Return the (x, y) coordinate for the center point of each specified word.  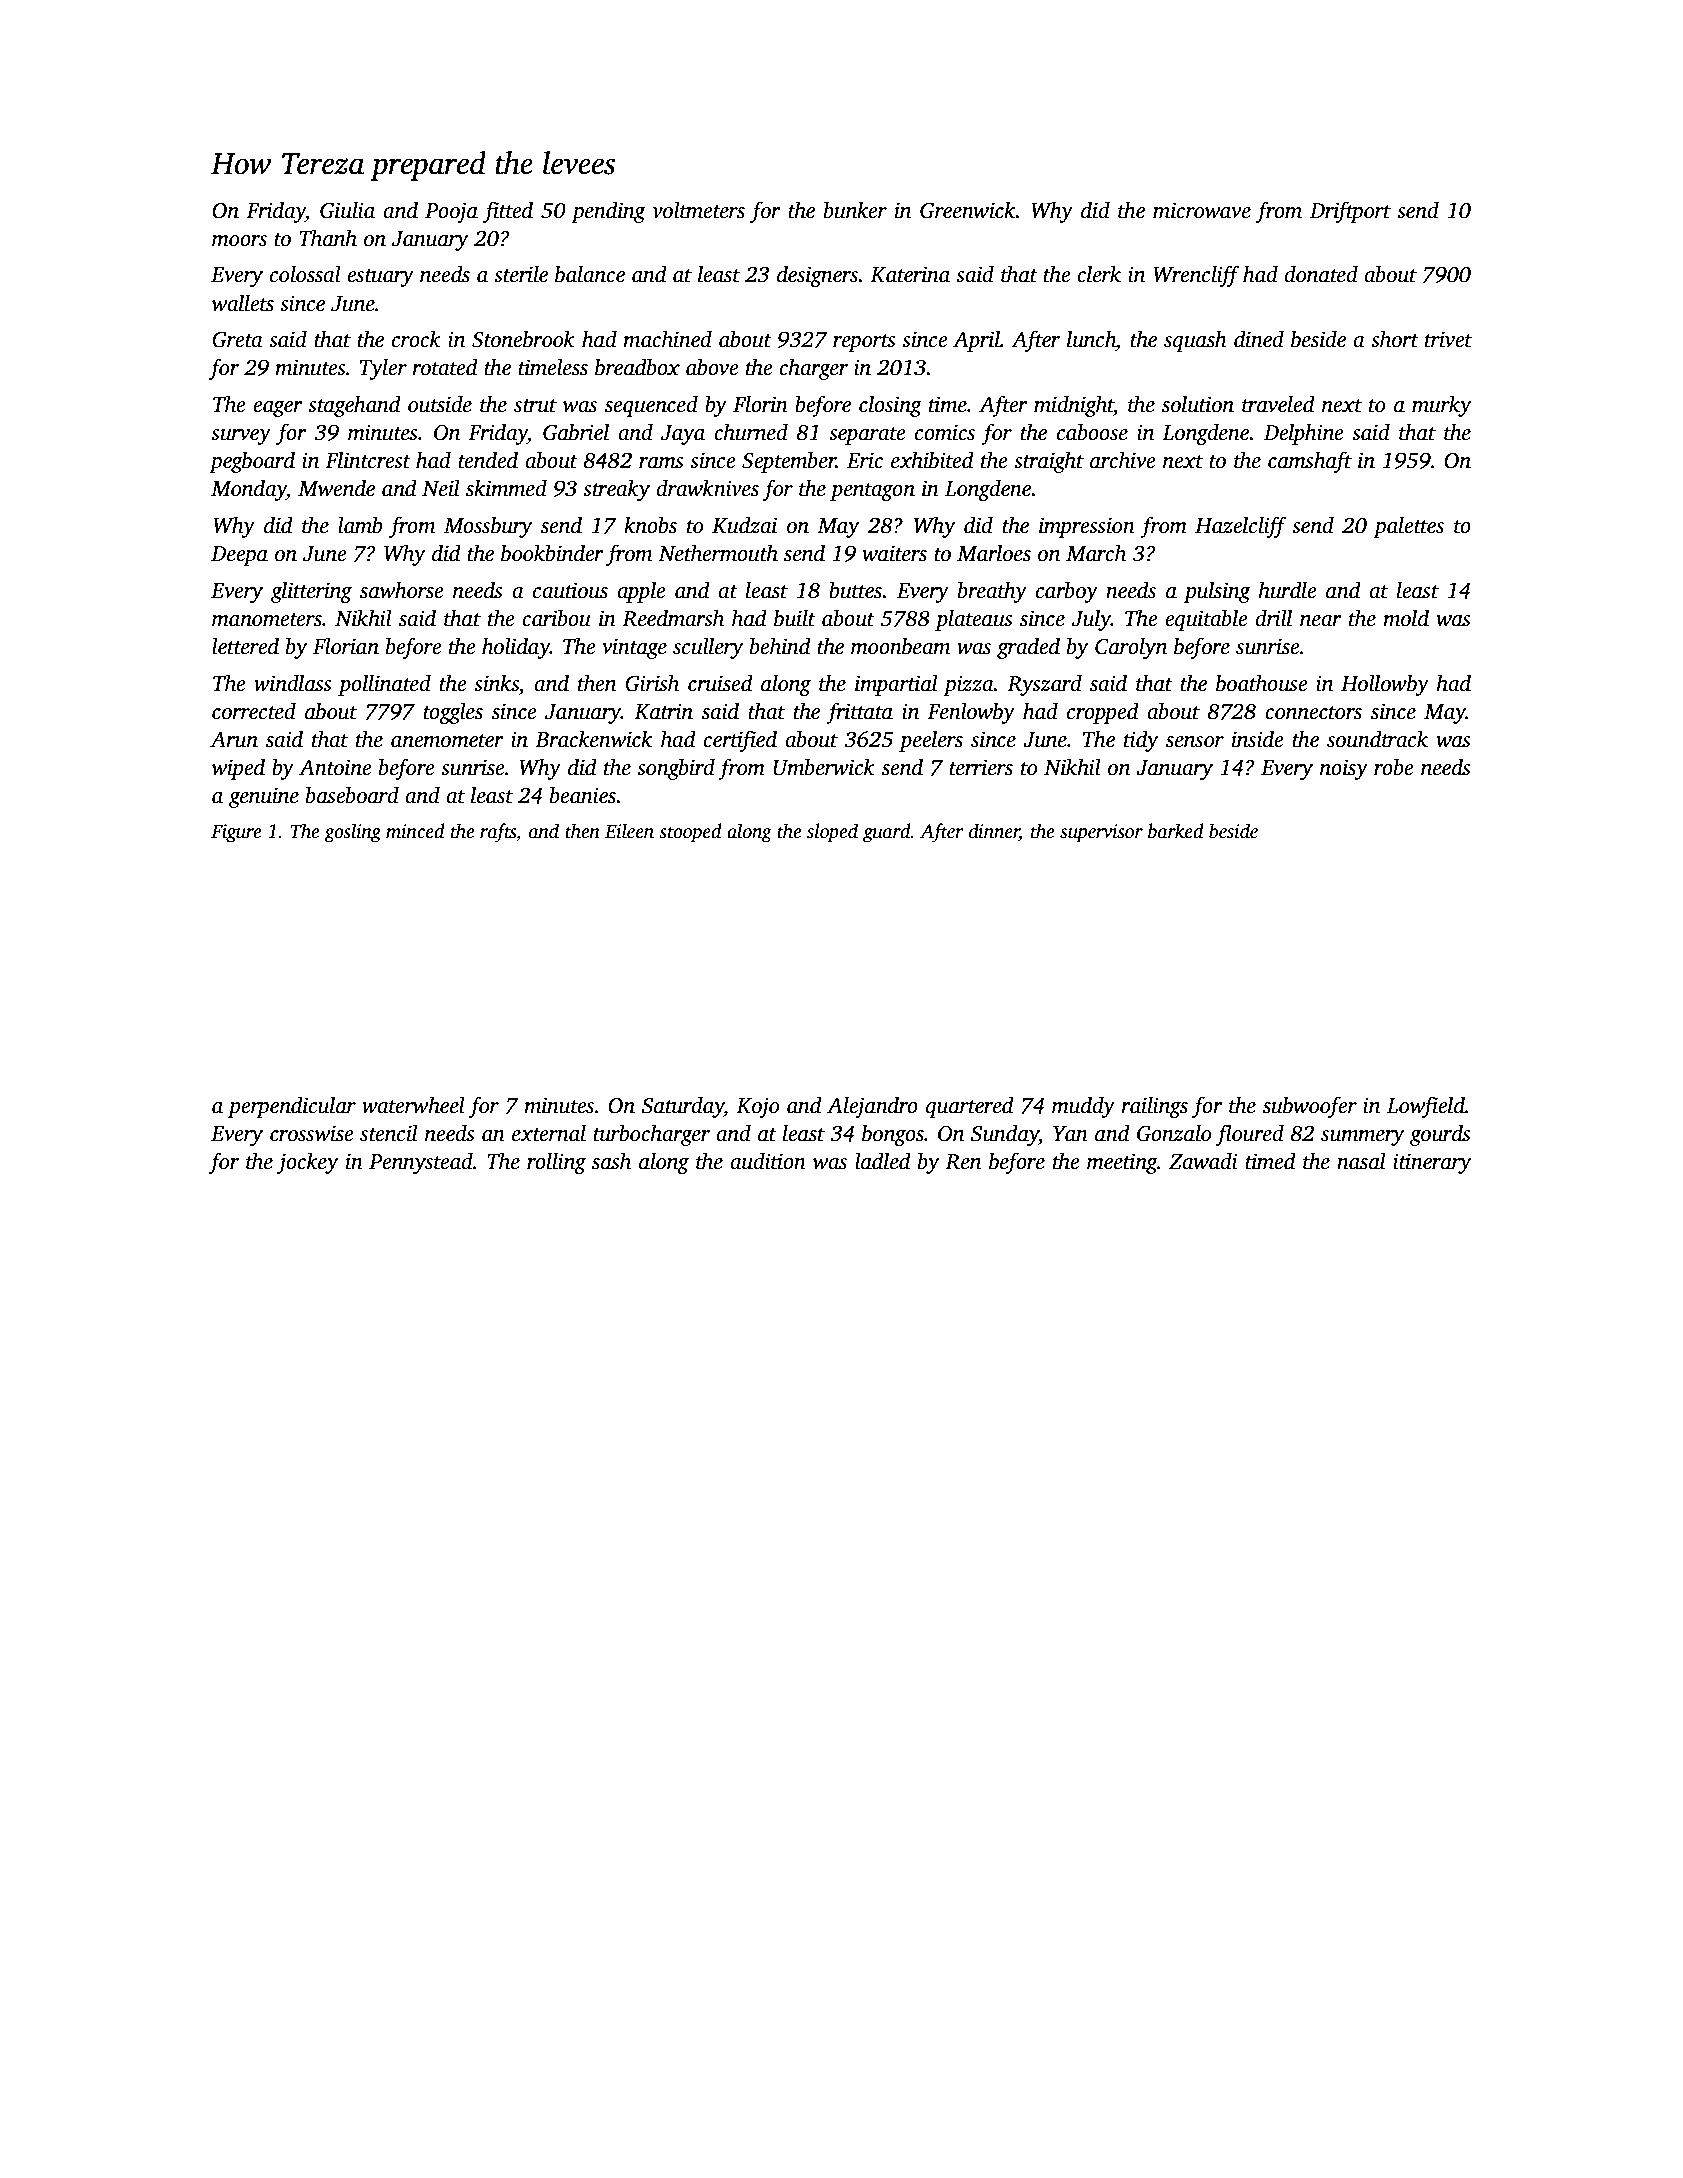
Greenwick (968, 210)
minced (415, 831)
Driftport (1350, 212)
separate (867, 436)
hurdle (1287, 590)
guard (887, 833)
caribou (556, 618)
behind (780, 646)
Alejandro (872, 1107)
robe (1393, 767)
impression (1087, 527)
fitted (508, 212)
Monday (249, 490)
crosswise (311, 1133)
